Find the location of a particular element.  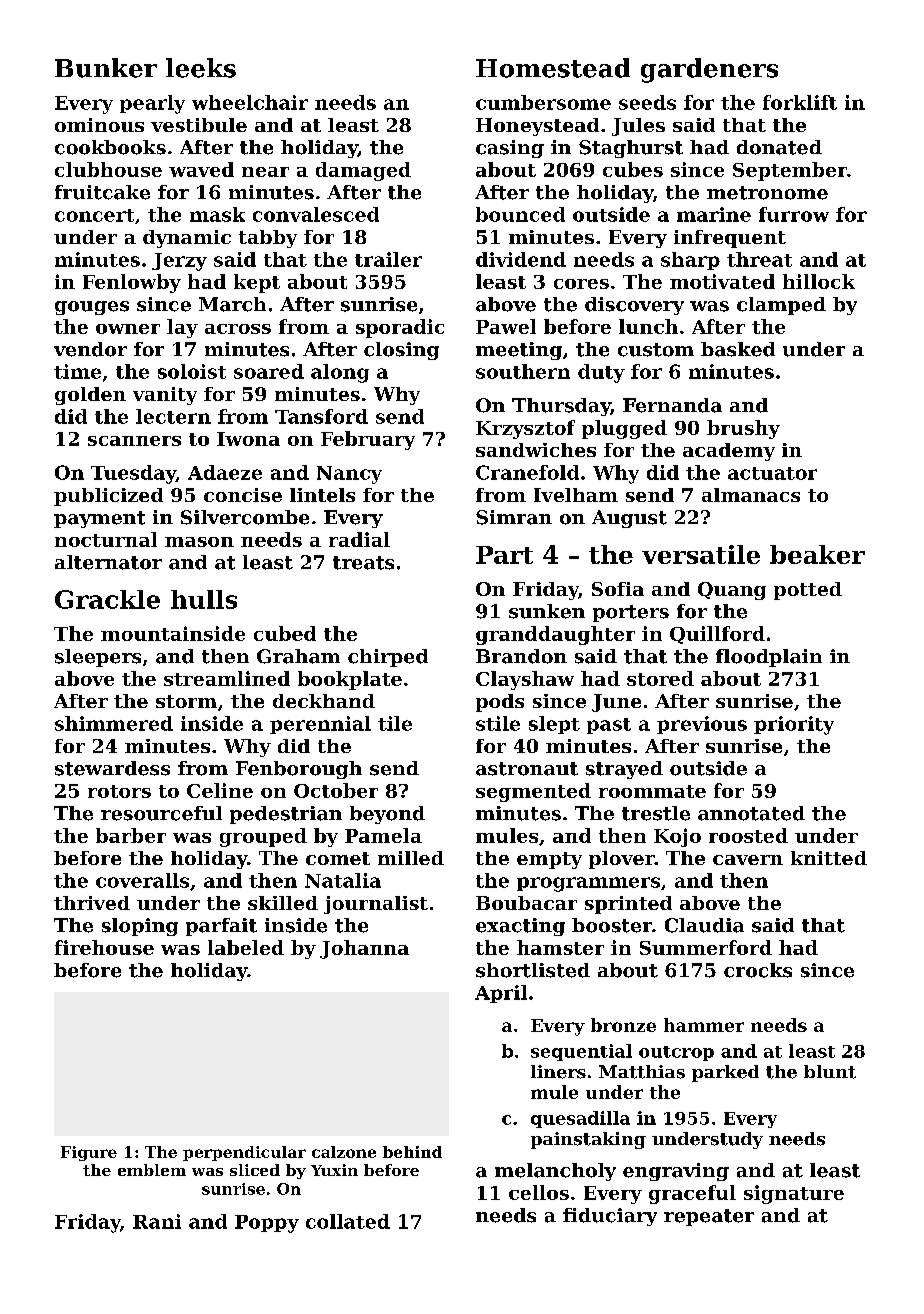

shortlisted is located at coordinates (533, 970).
